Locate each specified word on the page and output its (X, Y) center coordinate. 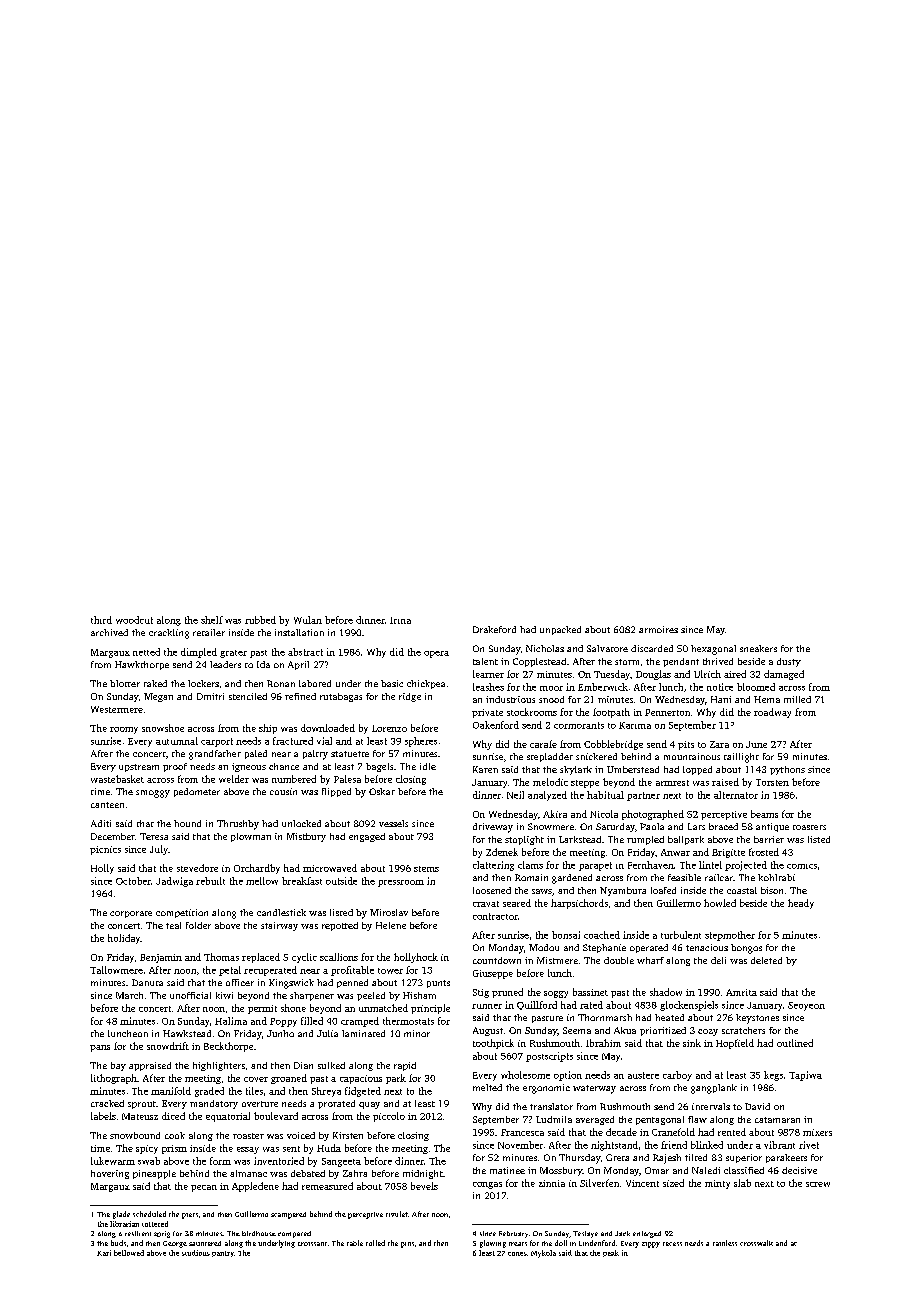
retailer (209, 632)
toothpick (493, 1044)
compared (294, 1234)
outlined (795, 1043)
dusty (789, 662)
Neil (515, 795)
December (113, 836)
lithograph (114, 1079)
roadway (772, 713)
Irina (400, 620)
